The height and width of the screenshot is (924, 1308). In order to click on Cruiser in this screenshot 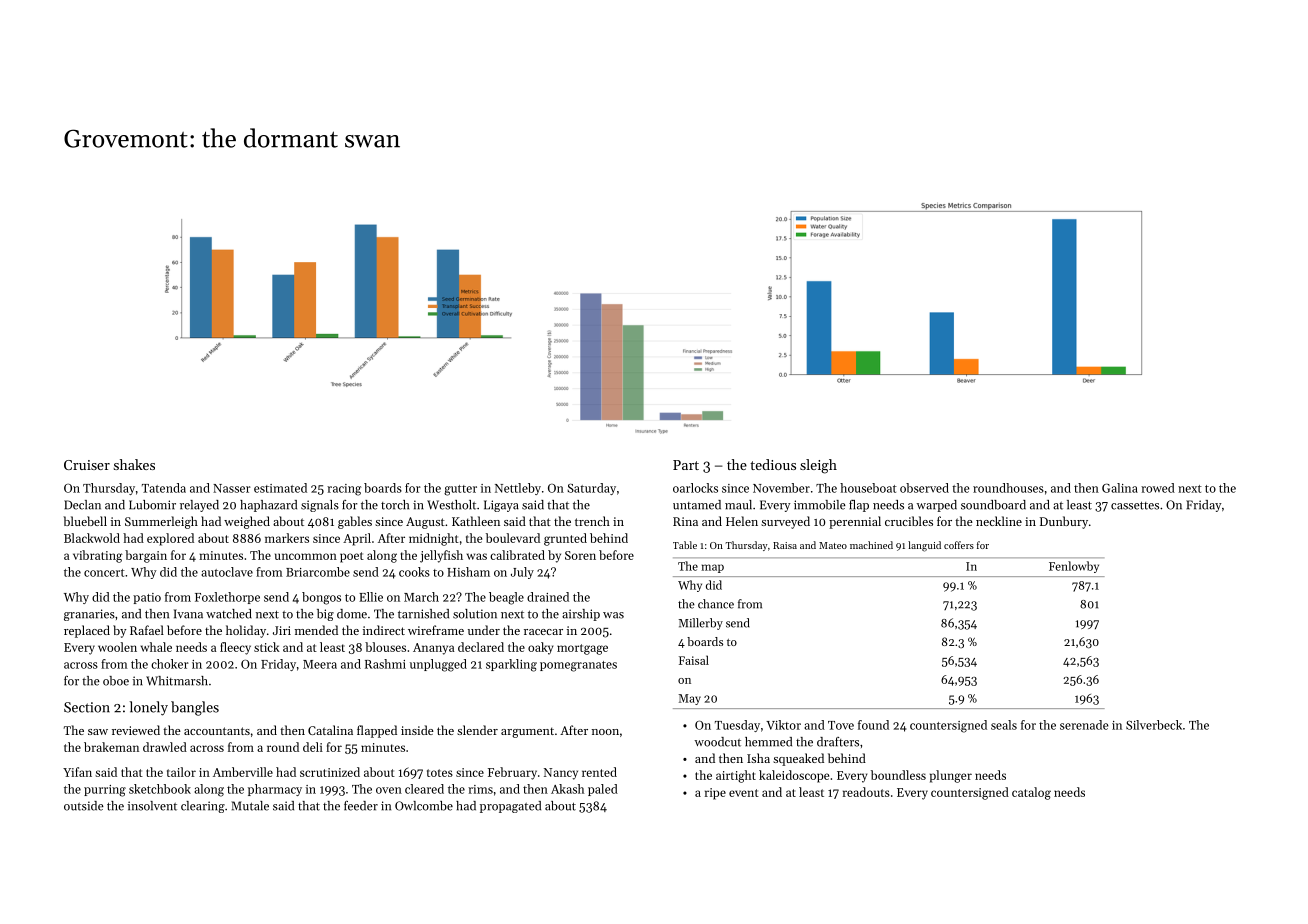, I will do `click(87, 465)`.
